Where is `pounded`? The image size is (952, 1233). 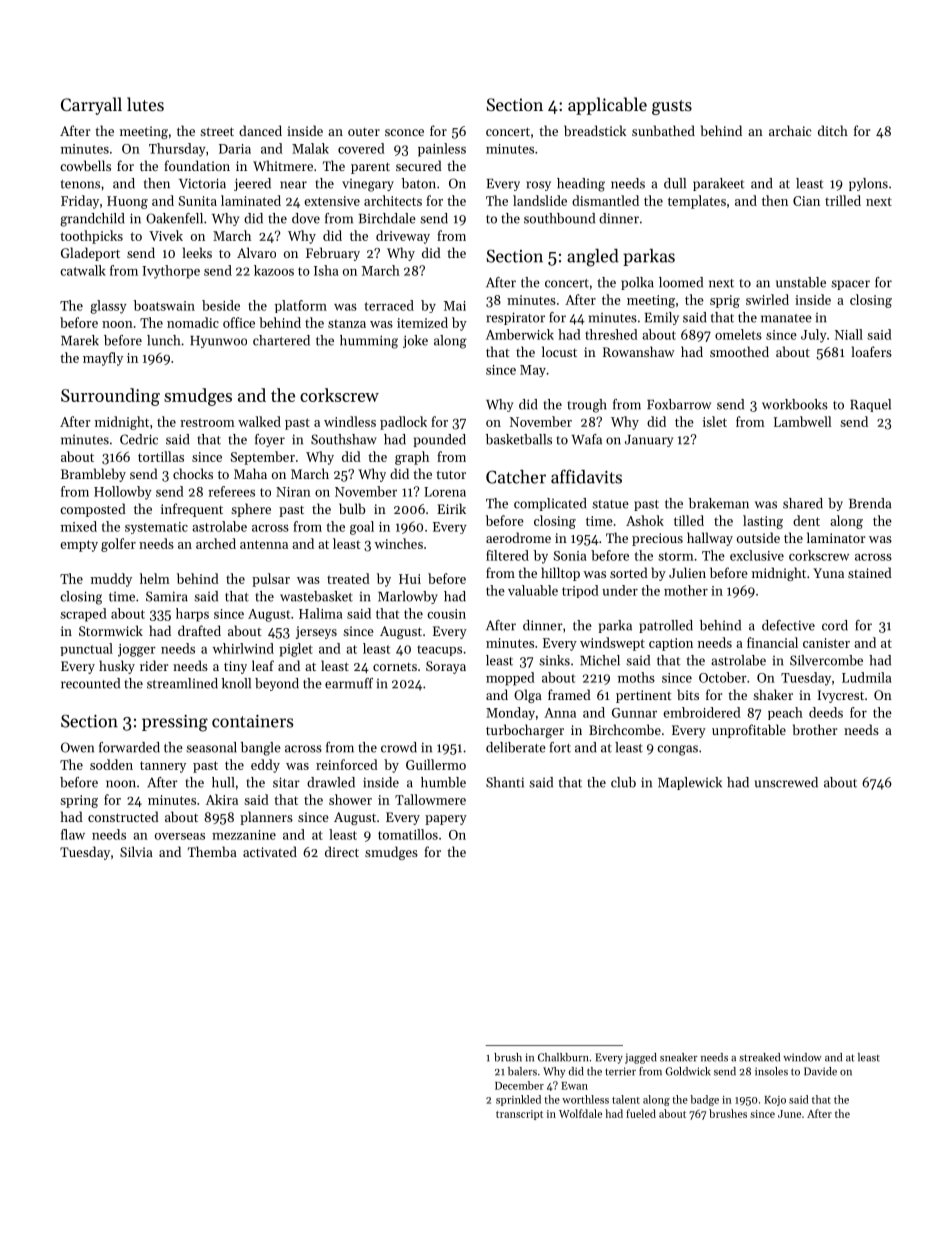
pounded is located at coordinates (440, 440).
